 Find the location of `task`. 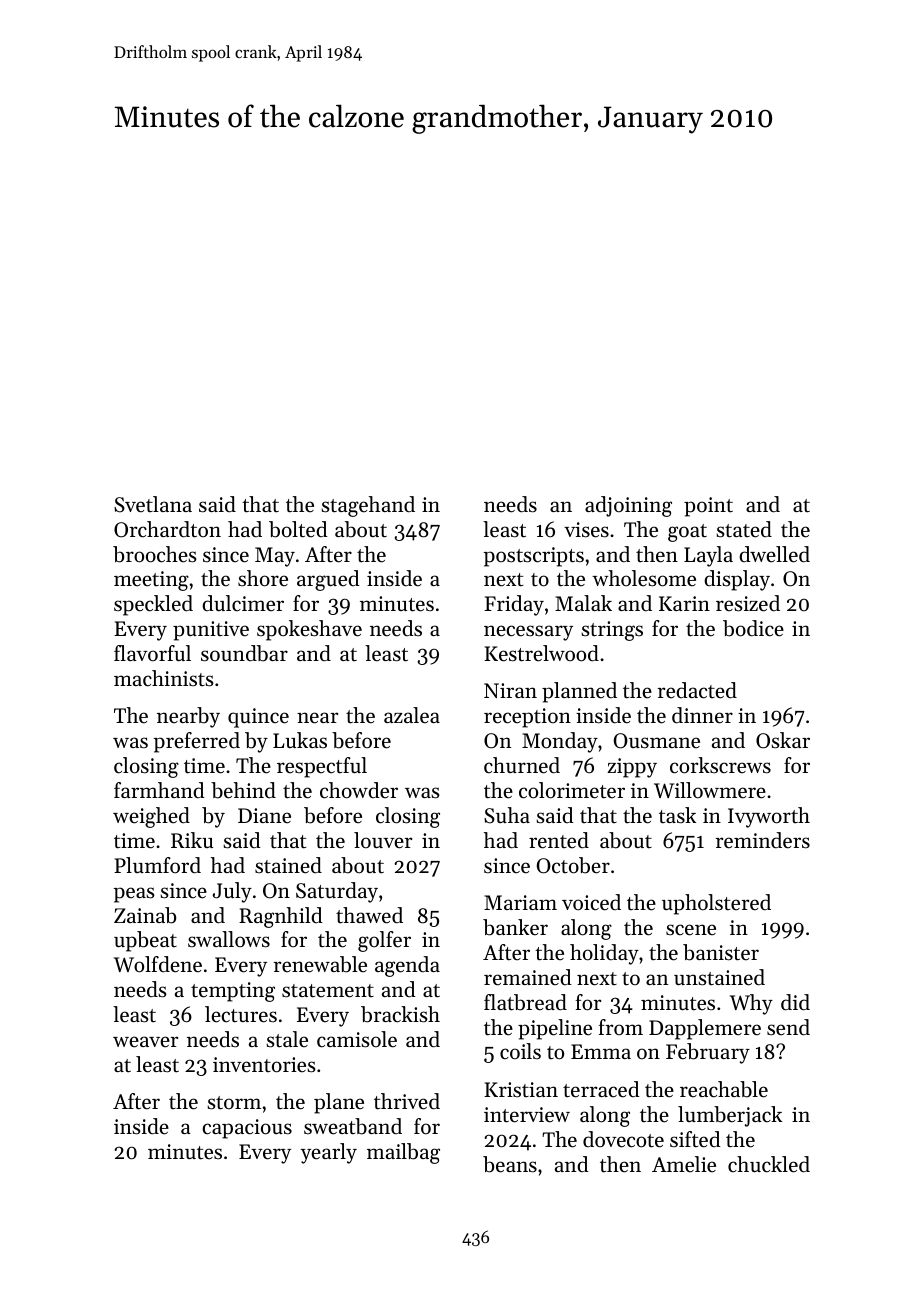

task is located at coordinates (677, 815).
